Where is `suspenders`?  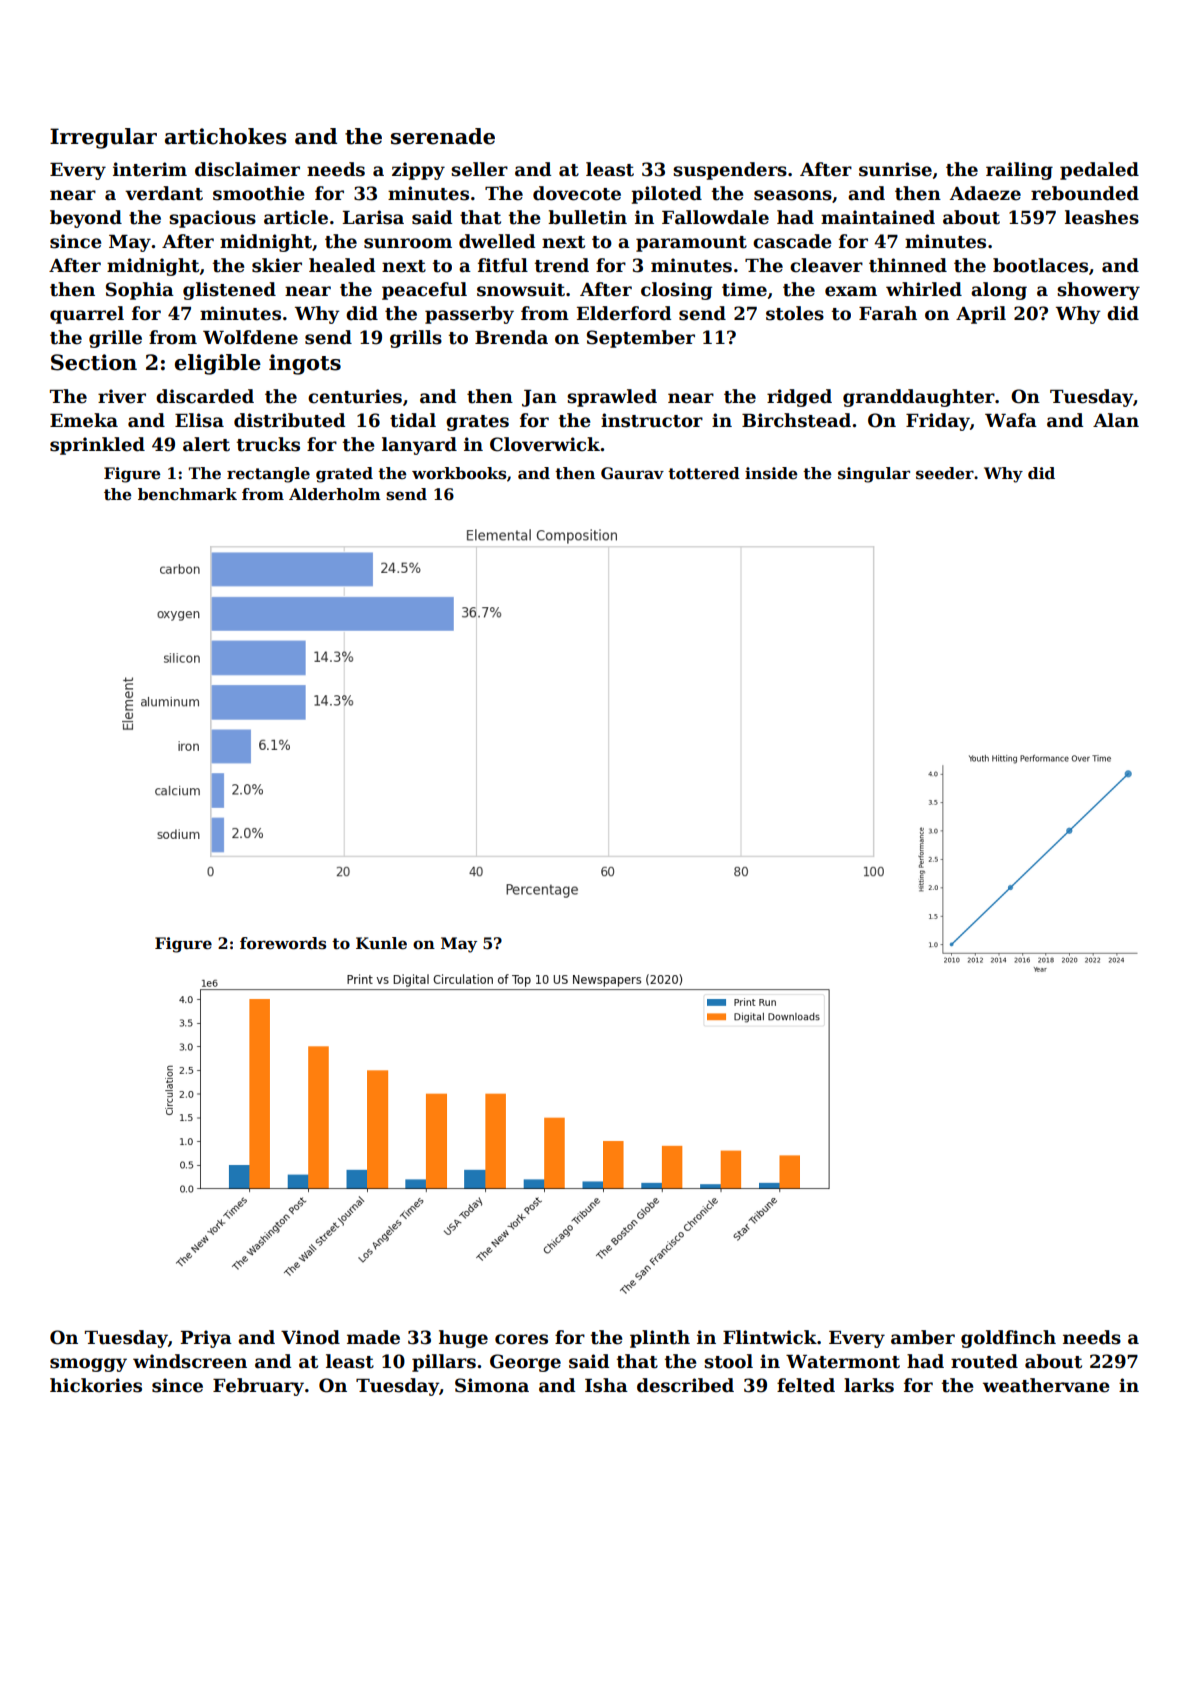
suspenders is located at coordinates (730, 171).
